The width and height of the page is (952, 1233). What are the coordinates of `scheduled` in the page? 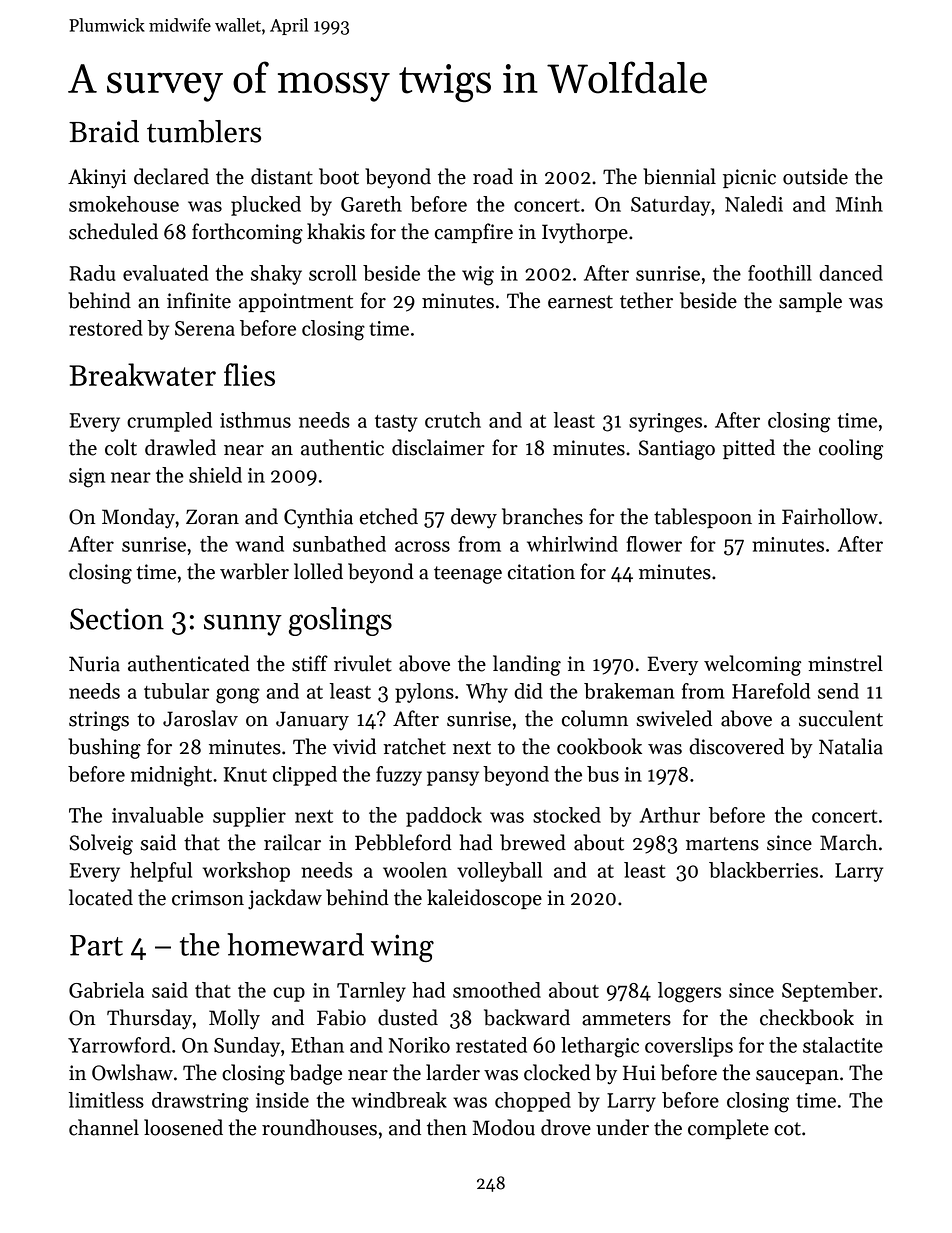 It's located at (113, 231).
